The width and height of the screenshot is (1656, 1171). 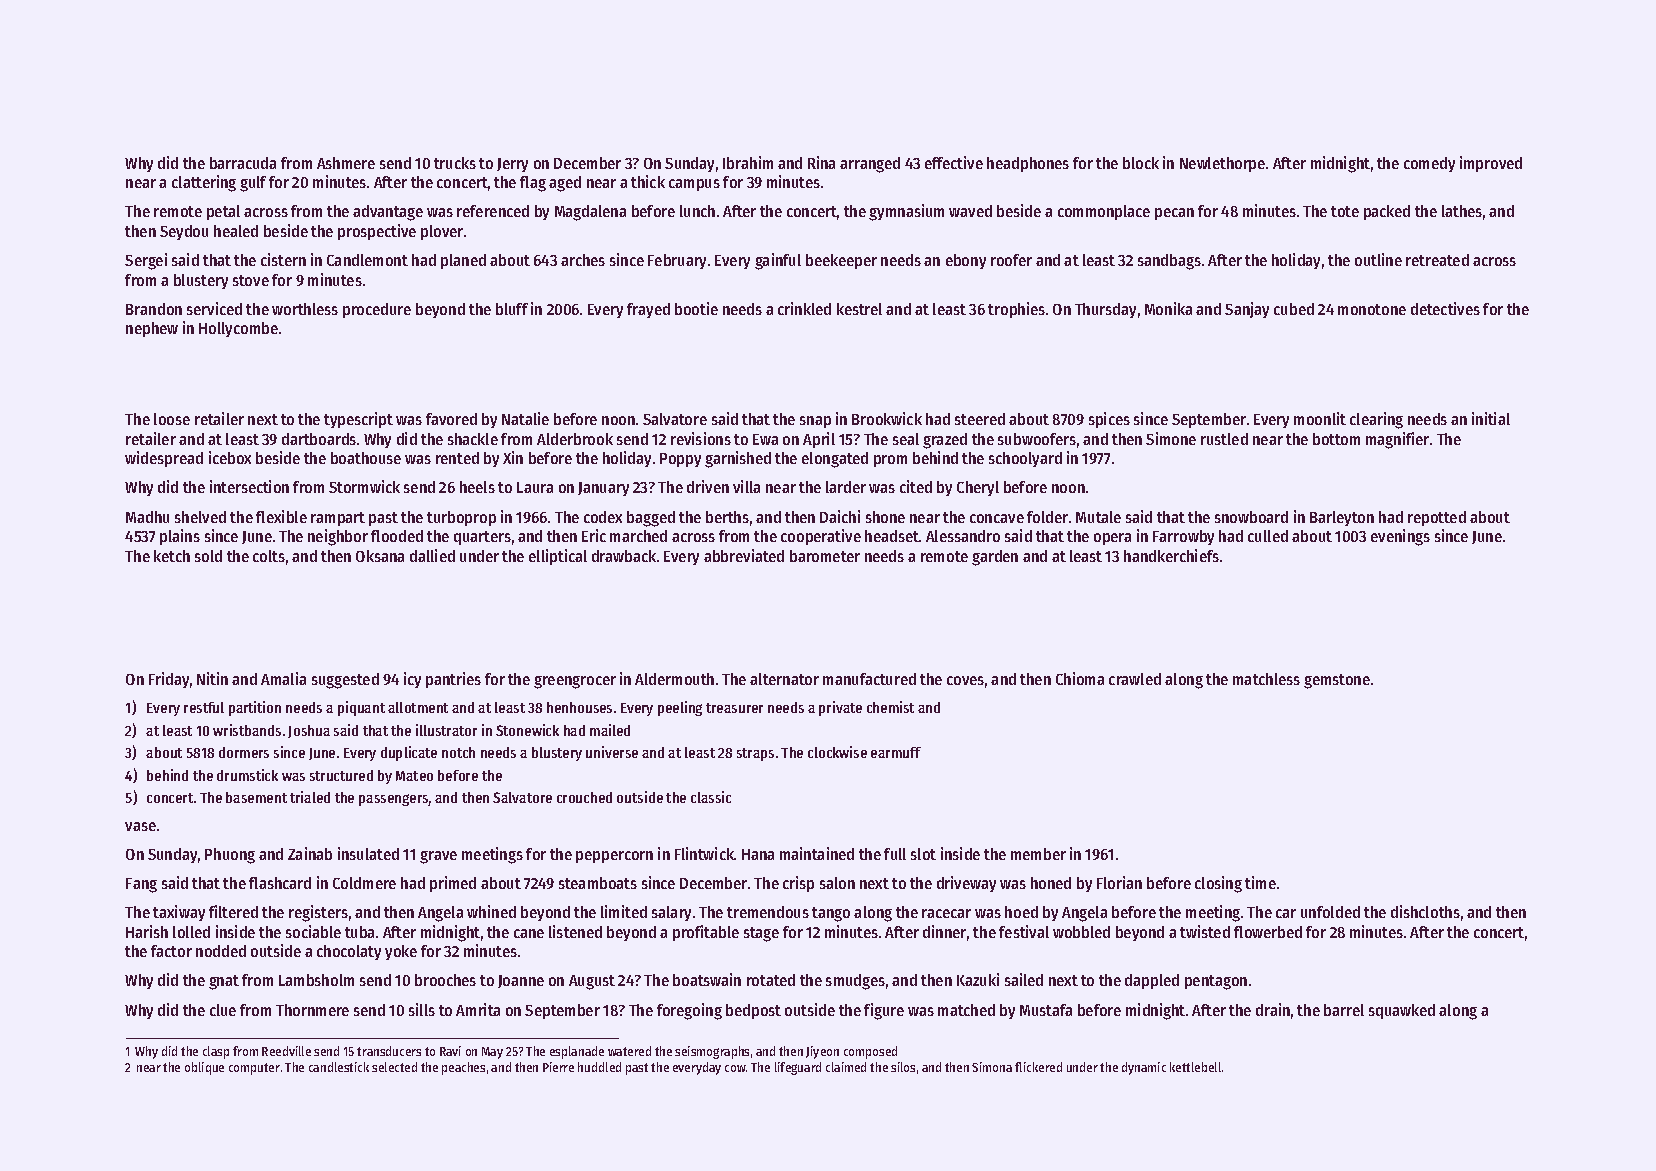 I want to click on crisp, so click(x=798, y=884).
